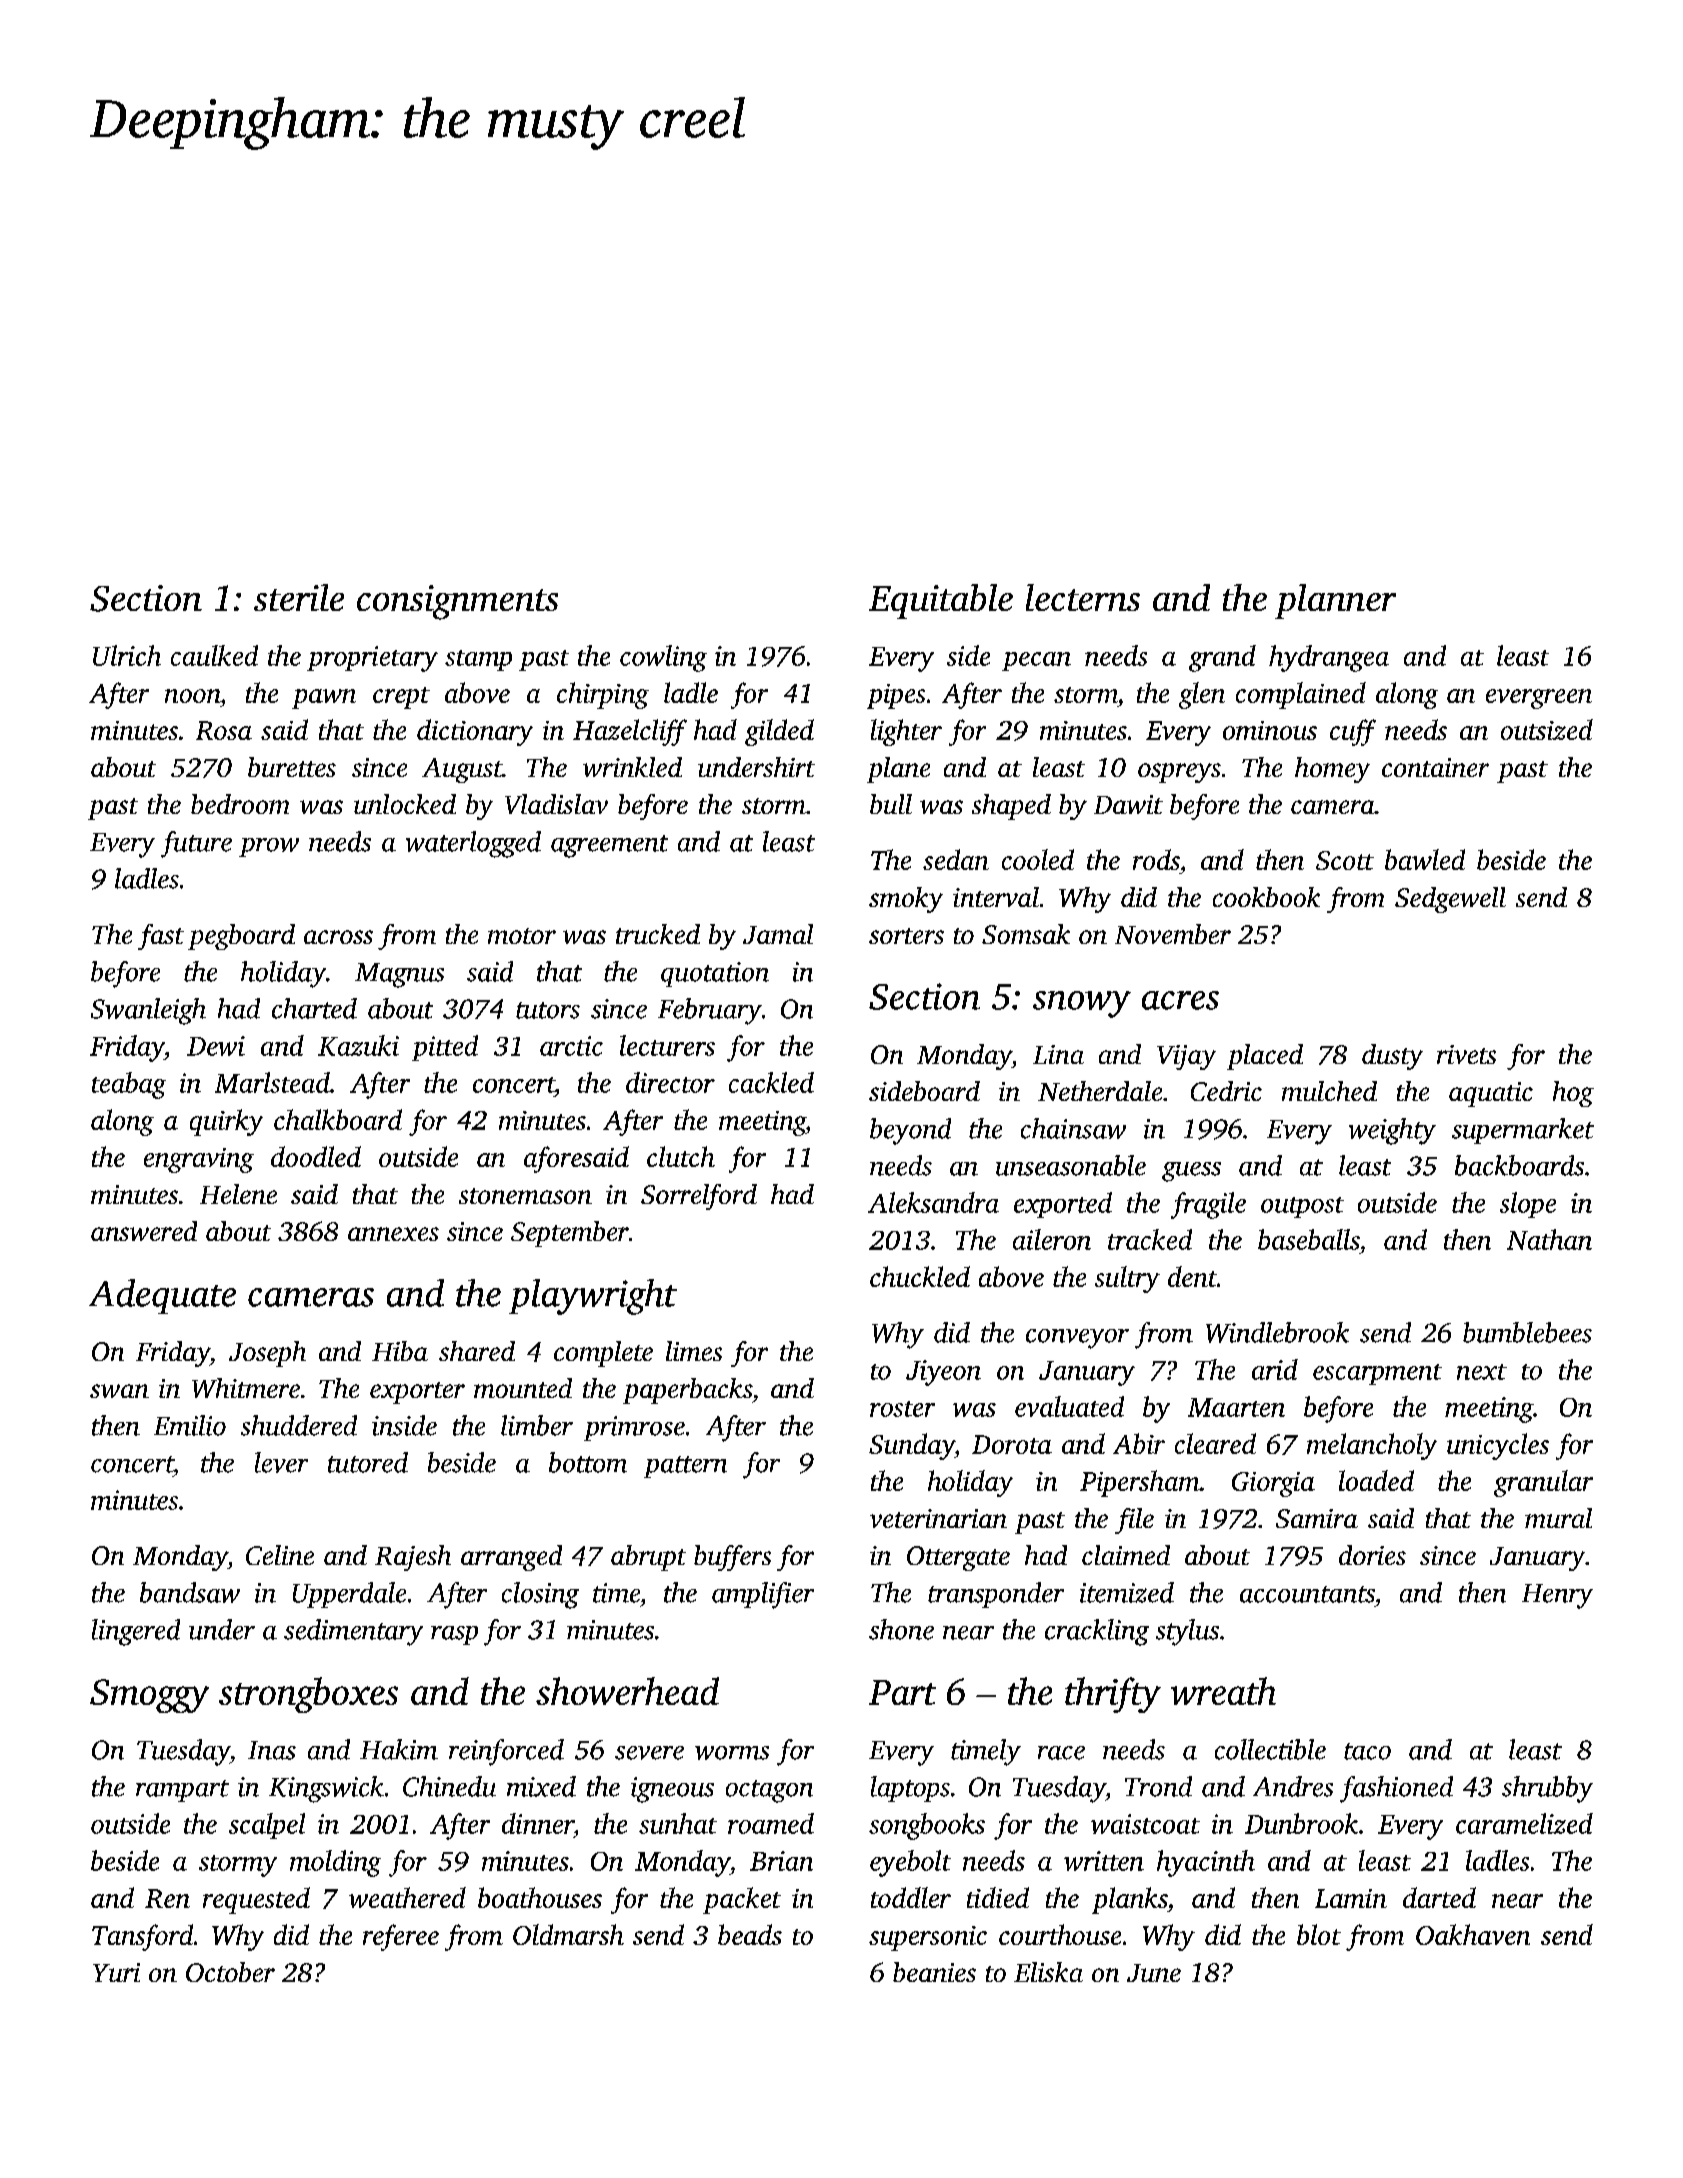 This screenshot has width=1683, height=2178. What do you see at coordinates (568, 1934) in the screenshot?
I see `Oldmarsh` at bounding box center [568, 1934].
